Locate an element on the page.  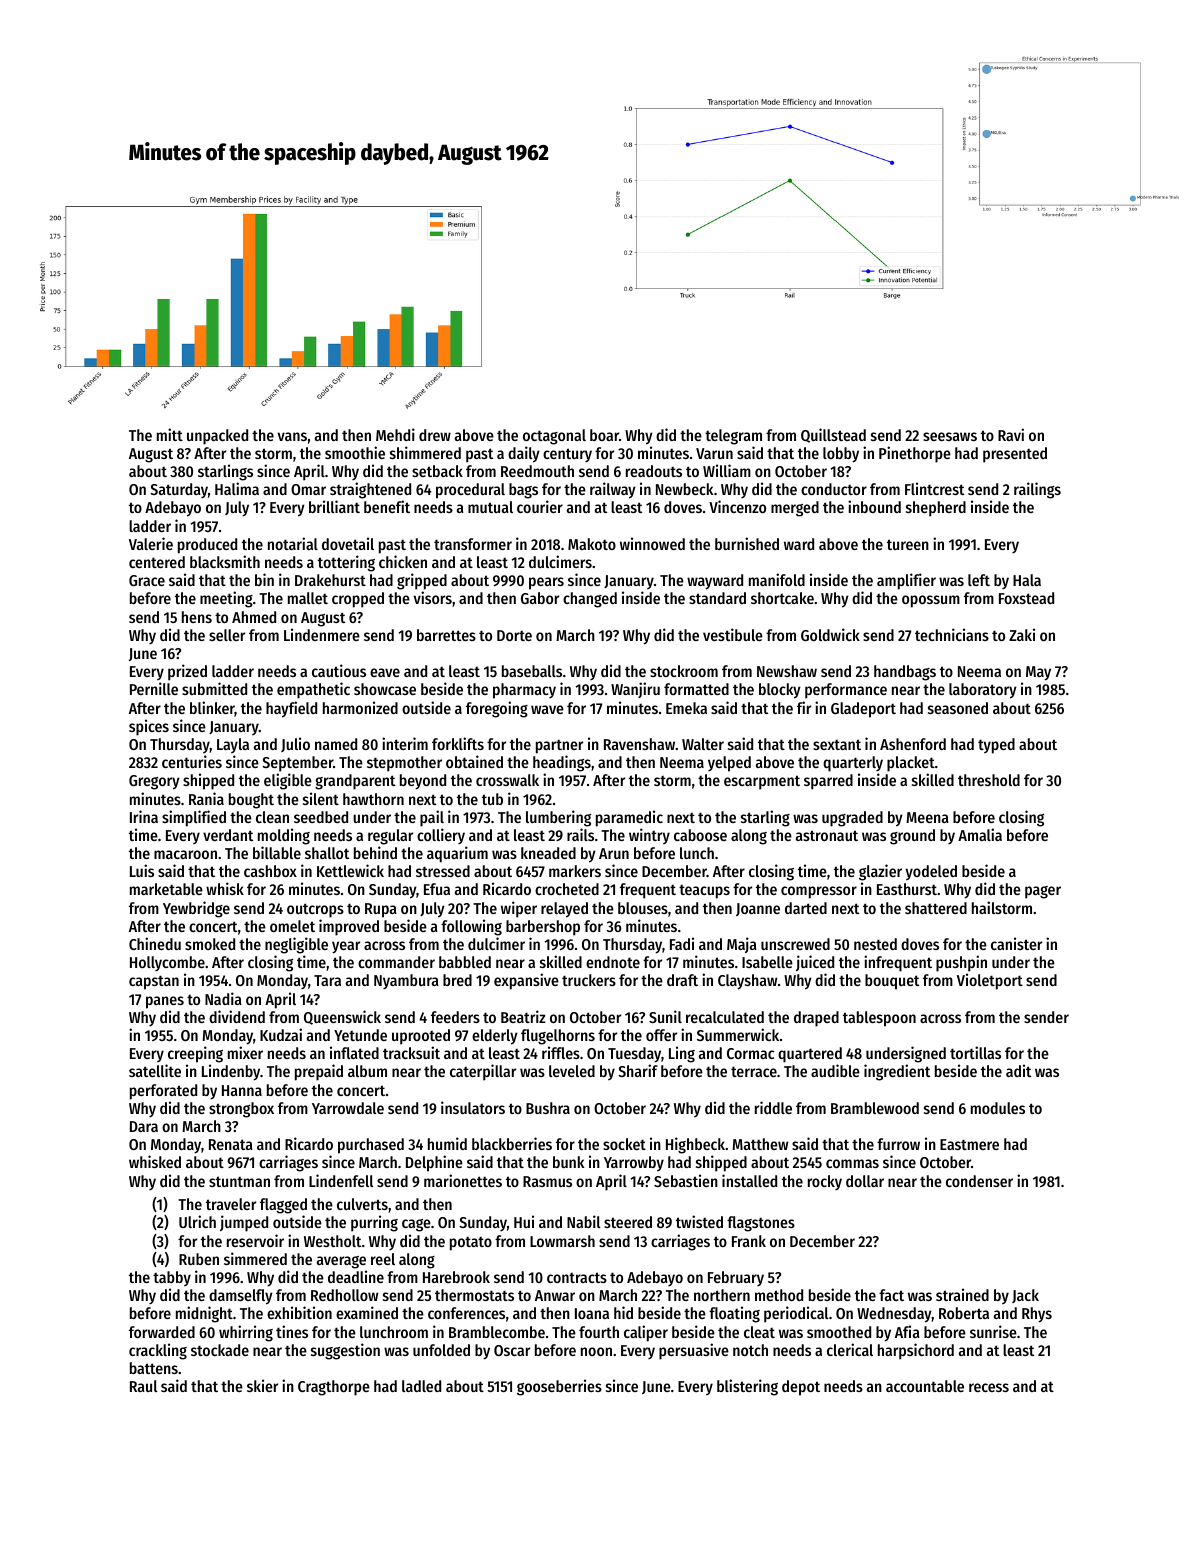
gooseberries is located at coordinates (559, 1387).
